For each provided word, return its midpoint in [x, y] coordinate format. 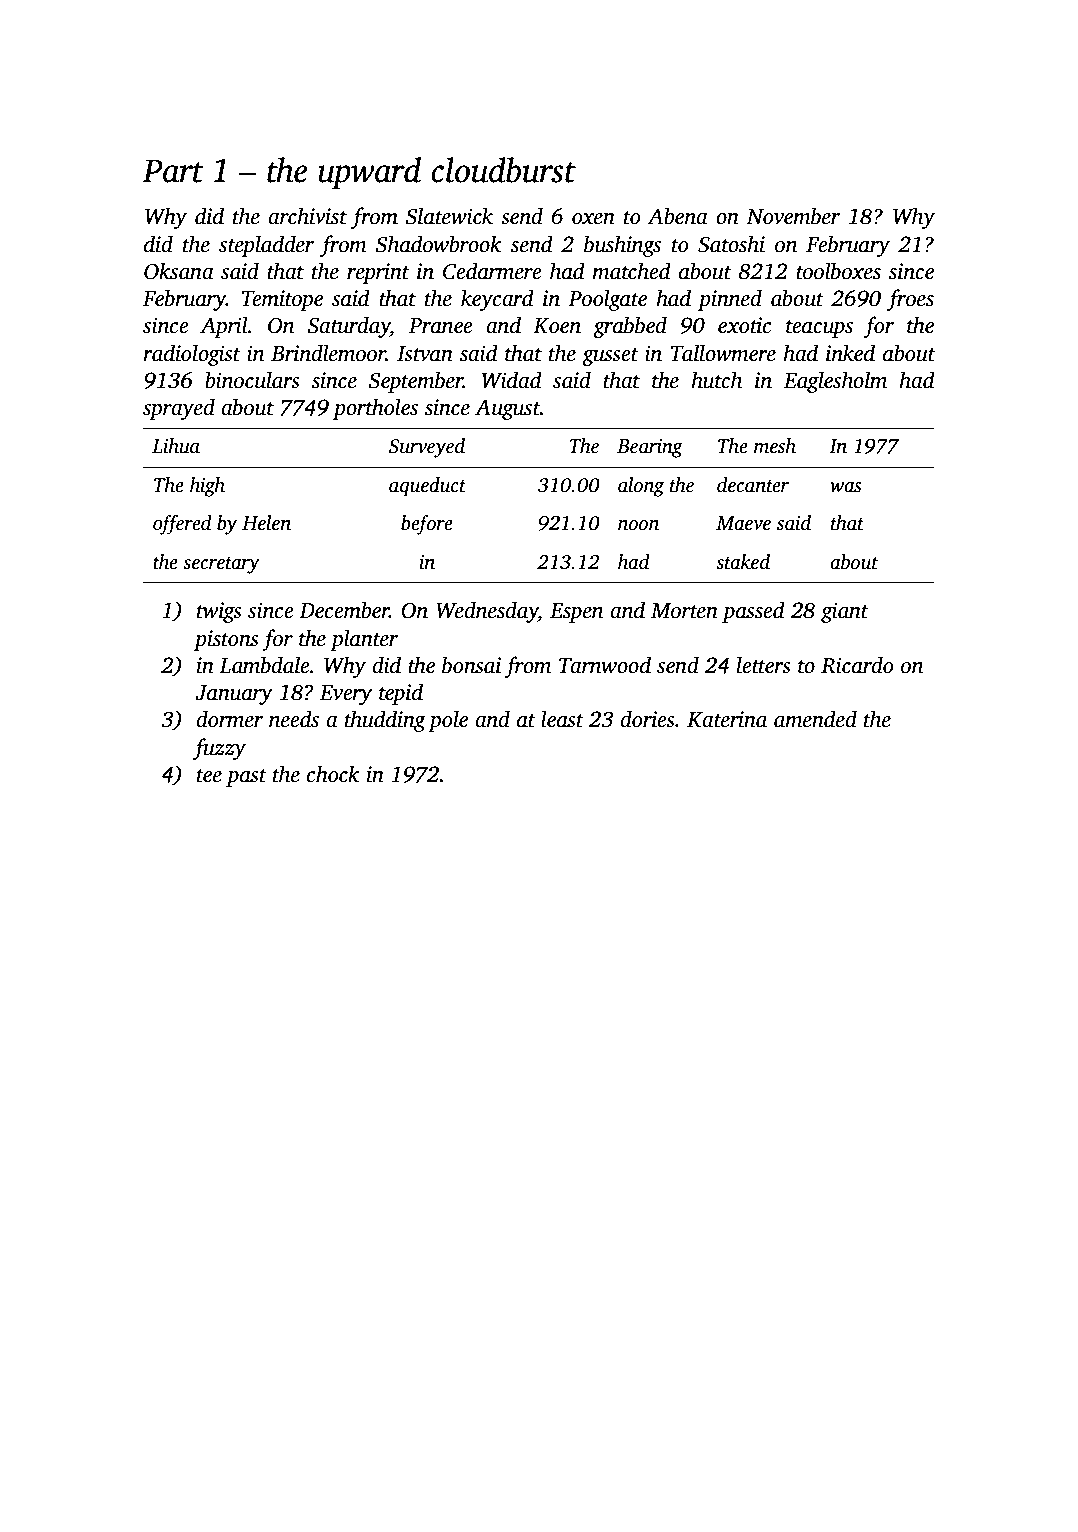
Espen [577, 613]
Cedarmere [492, 271]
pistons [226, 640]
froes [910, 300]
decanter [753, 485]
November [793, 216]
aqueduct [427, 487]
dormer [229, 719]
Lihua [176, 446]
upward [369, 173]
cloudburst [503, 170]
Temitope [282, 300]
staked [743, 562]
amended [815, 719]
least [562, 719]
